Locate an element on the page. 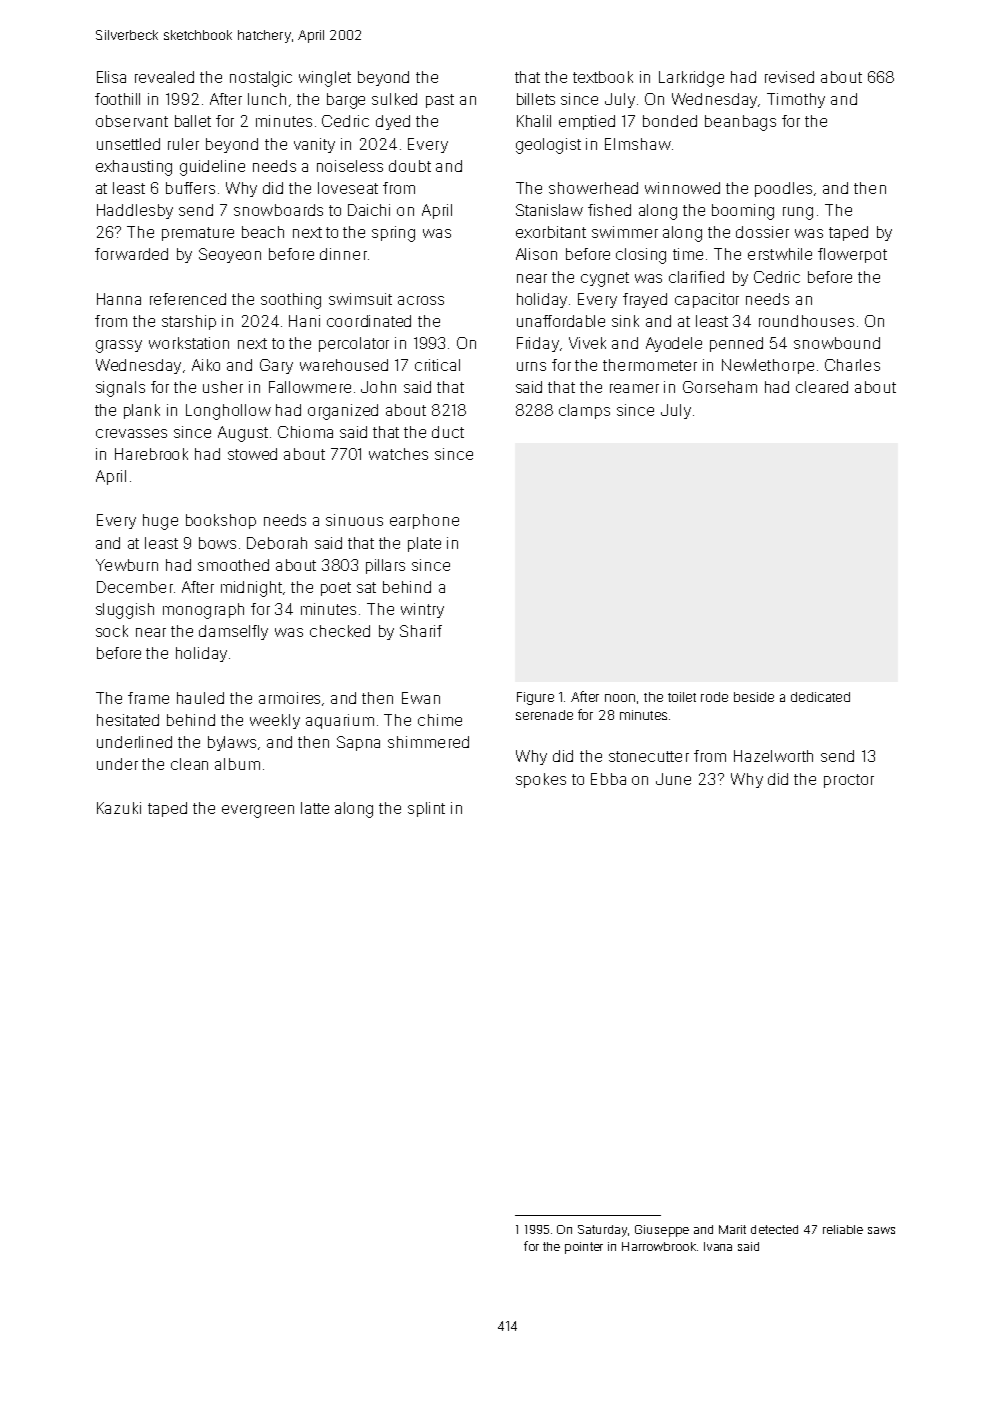 The height and width of the image is (1410, 993). revealed is located at coordinates (164, 77).
